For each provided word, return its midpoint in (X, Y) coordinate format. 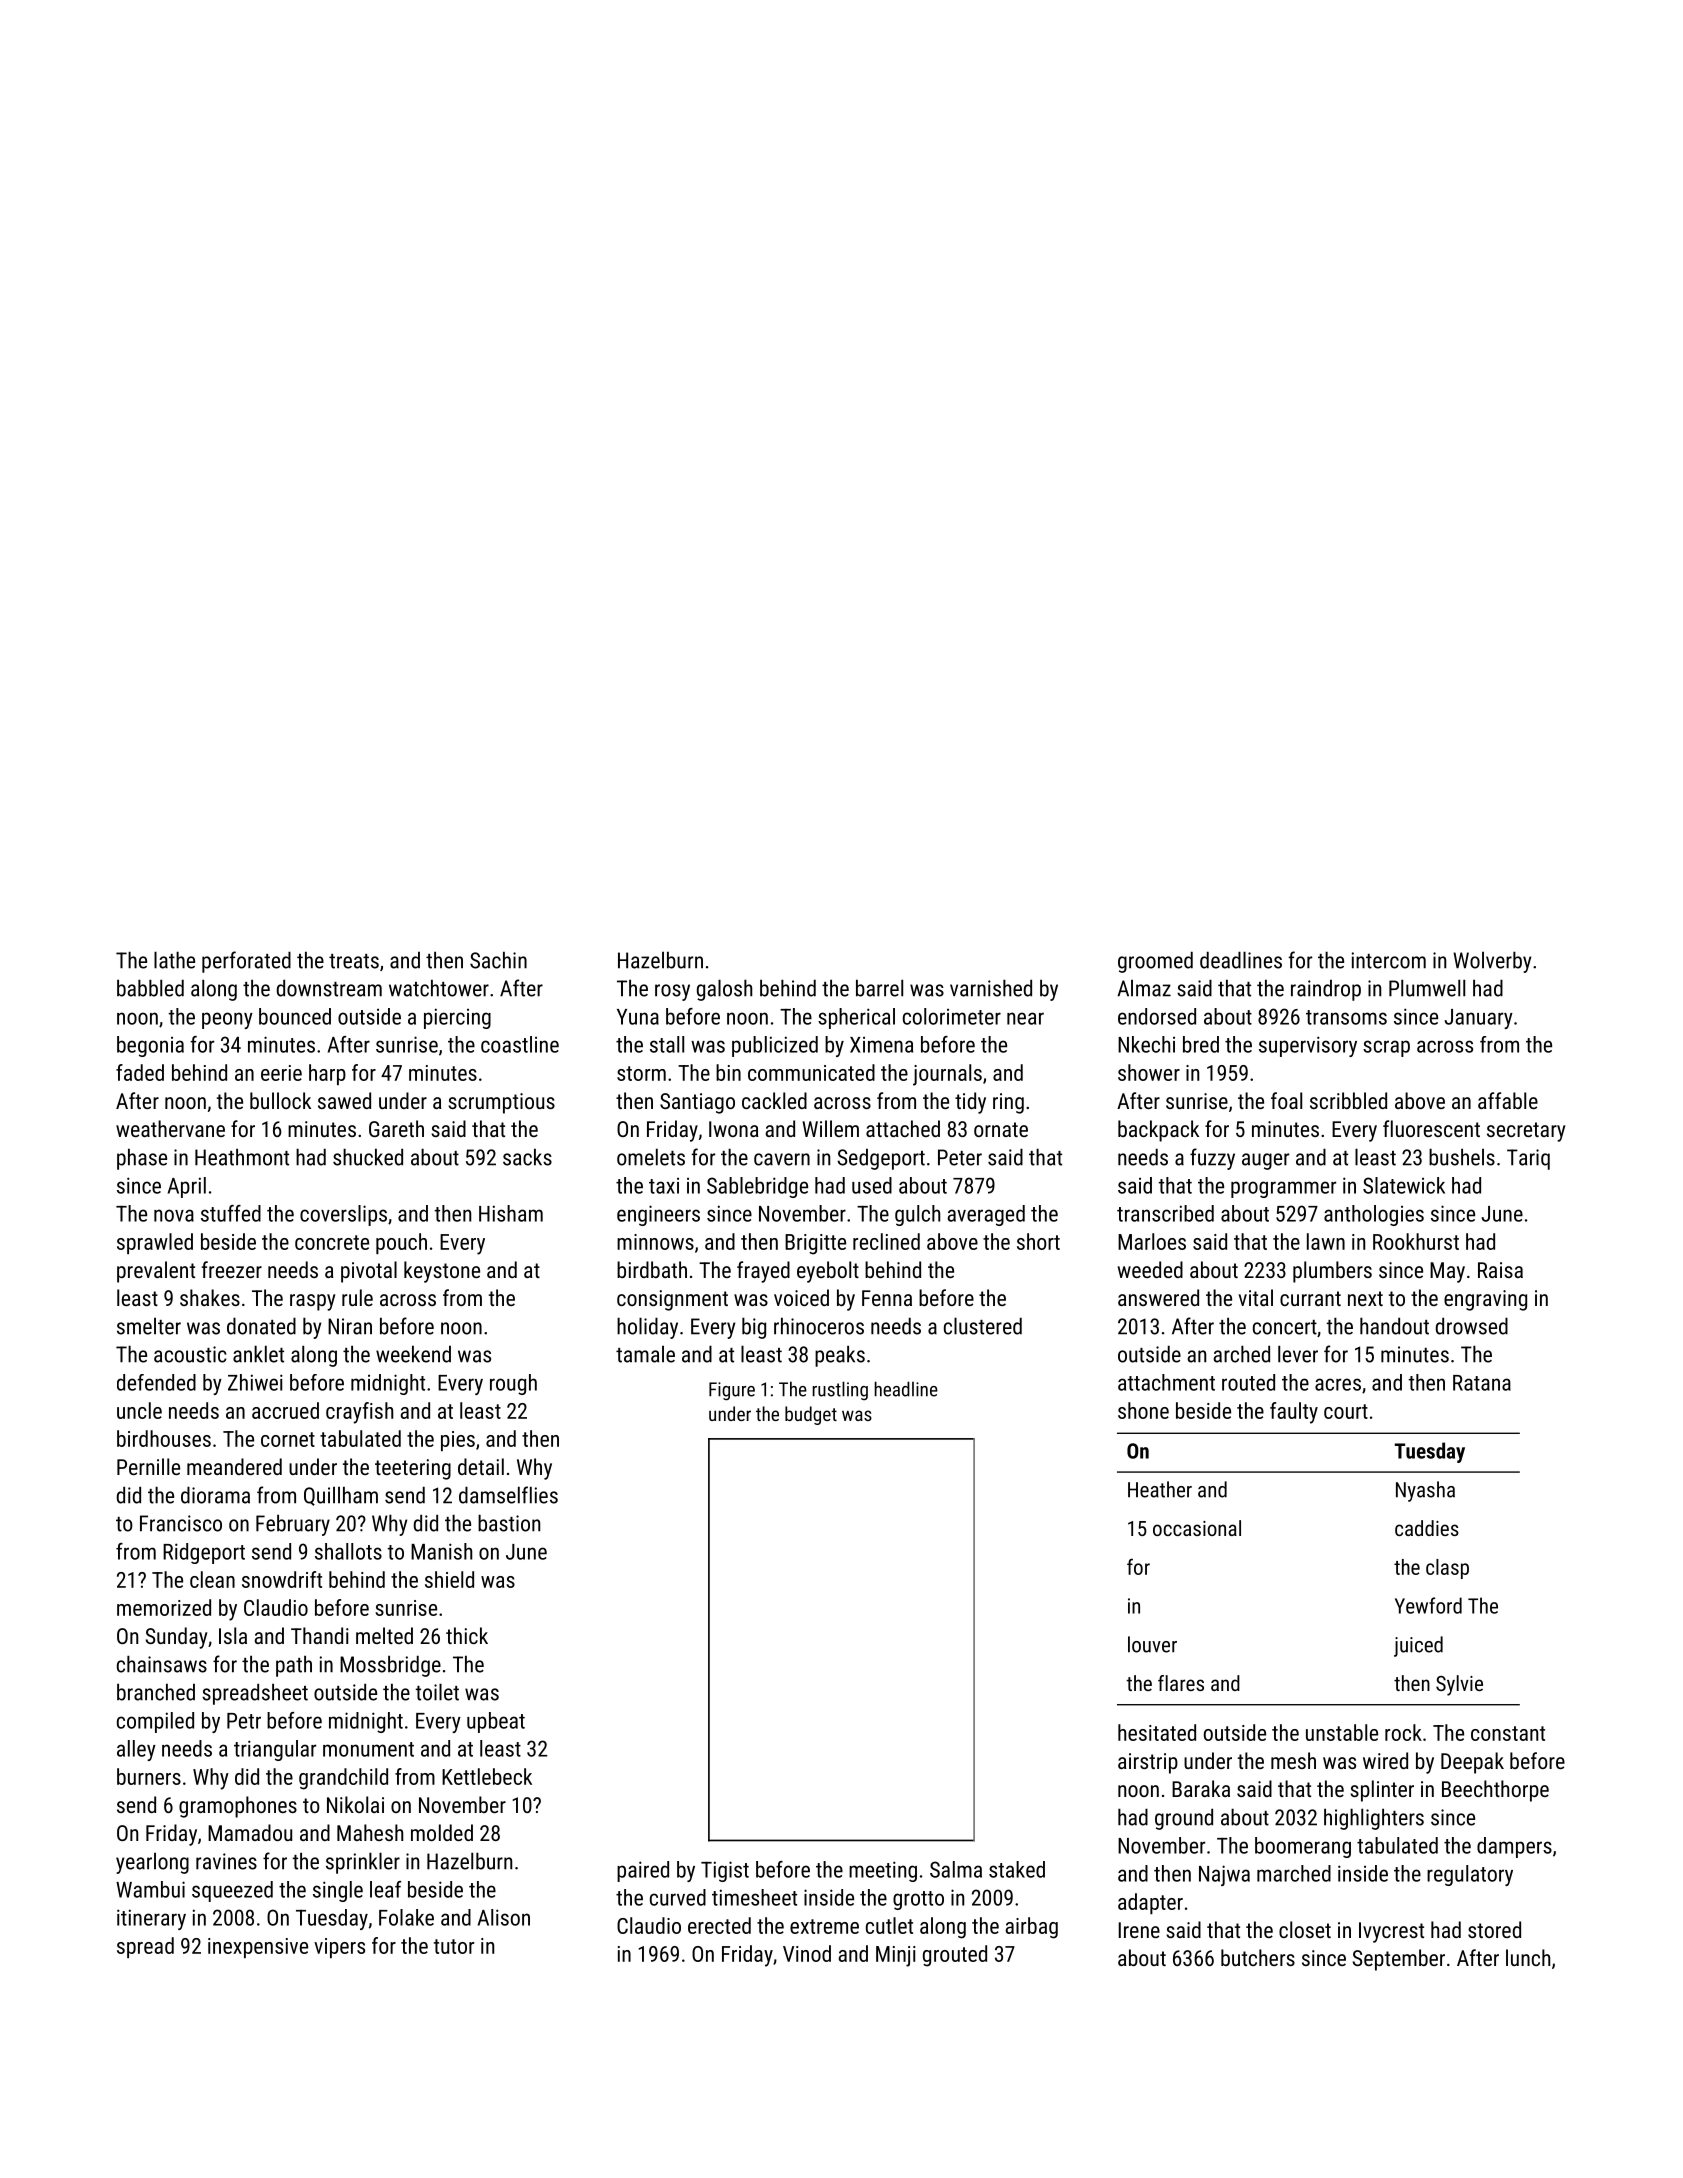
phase (142, 1159)
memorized (164, 1607)
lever (1298, 1354)
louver (1152, 1644)
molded (442, 1832)
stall (667, 1044)
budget (811, 1415)
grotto (918, 1900)
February (293, 1525)
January (1478, 1019)
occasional (1197, 1528)
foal (1286, 1100)
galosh (724, 990)
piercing (457, 1018)
